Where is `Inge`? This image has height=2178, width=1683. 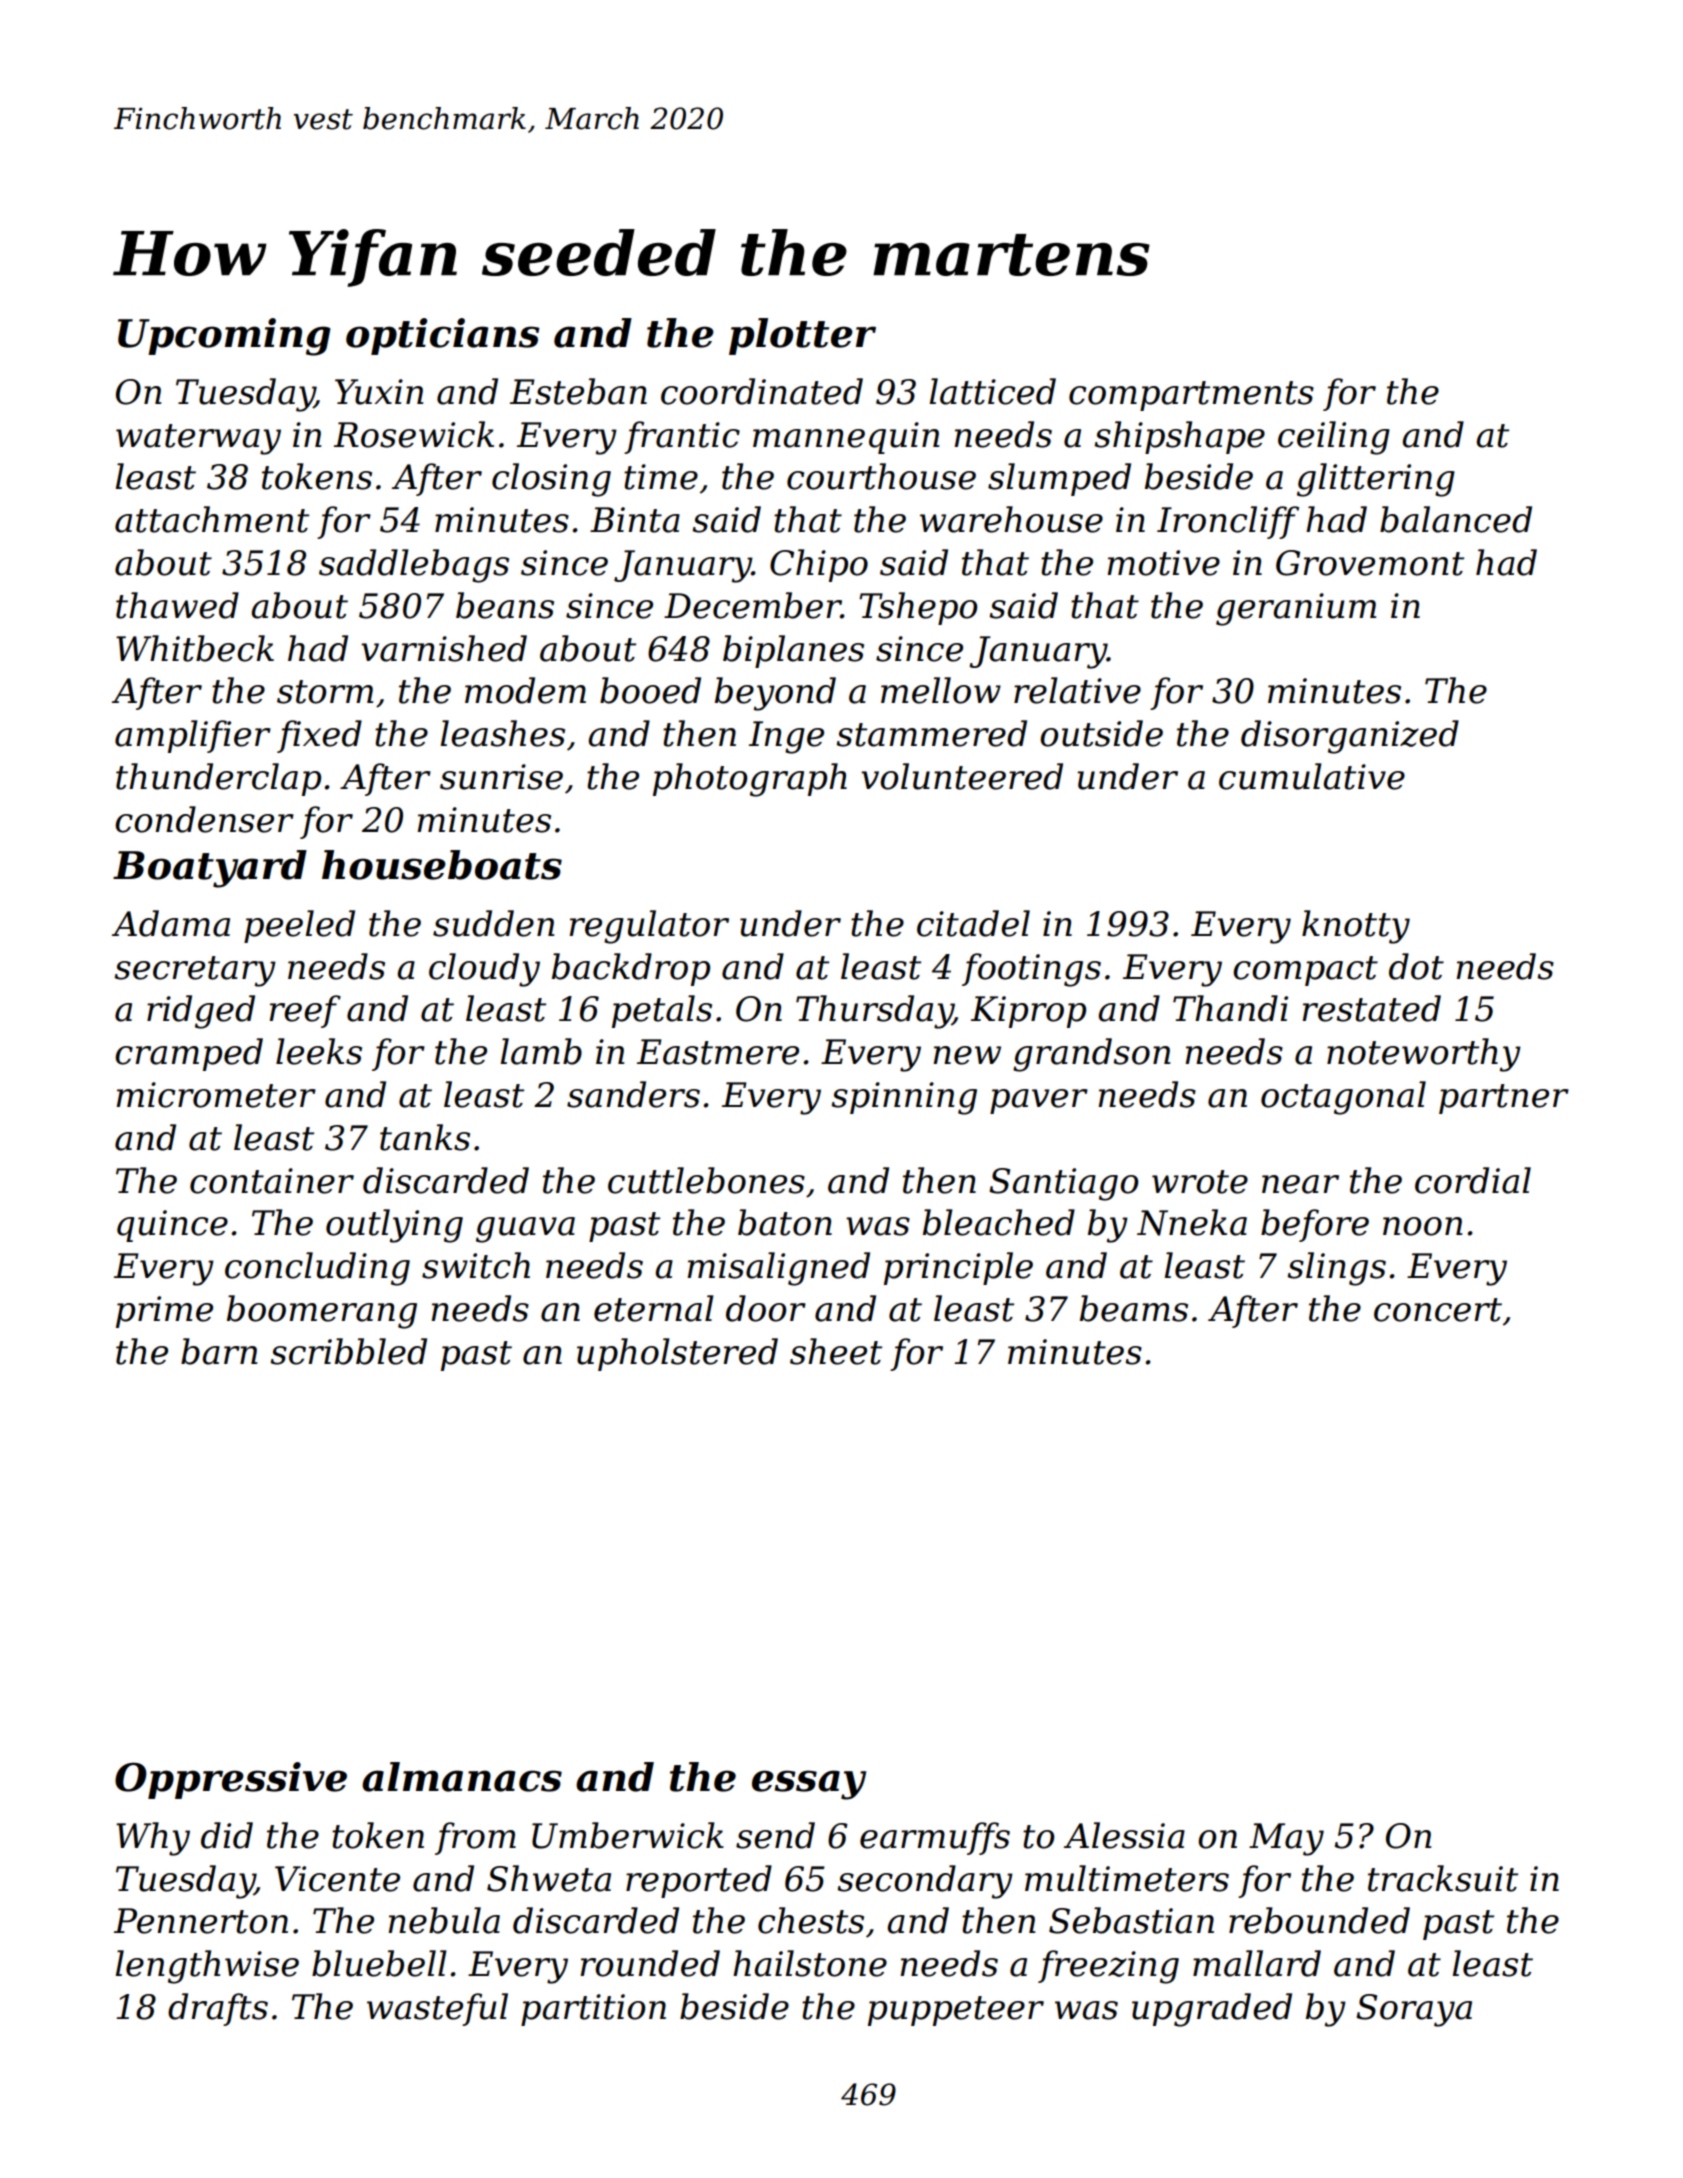
Inge is located at coordinates (786, 737).
